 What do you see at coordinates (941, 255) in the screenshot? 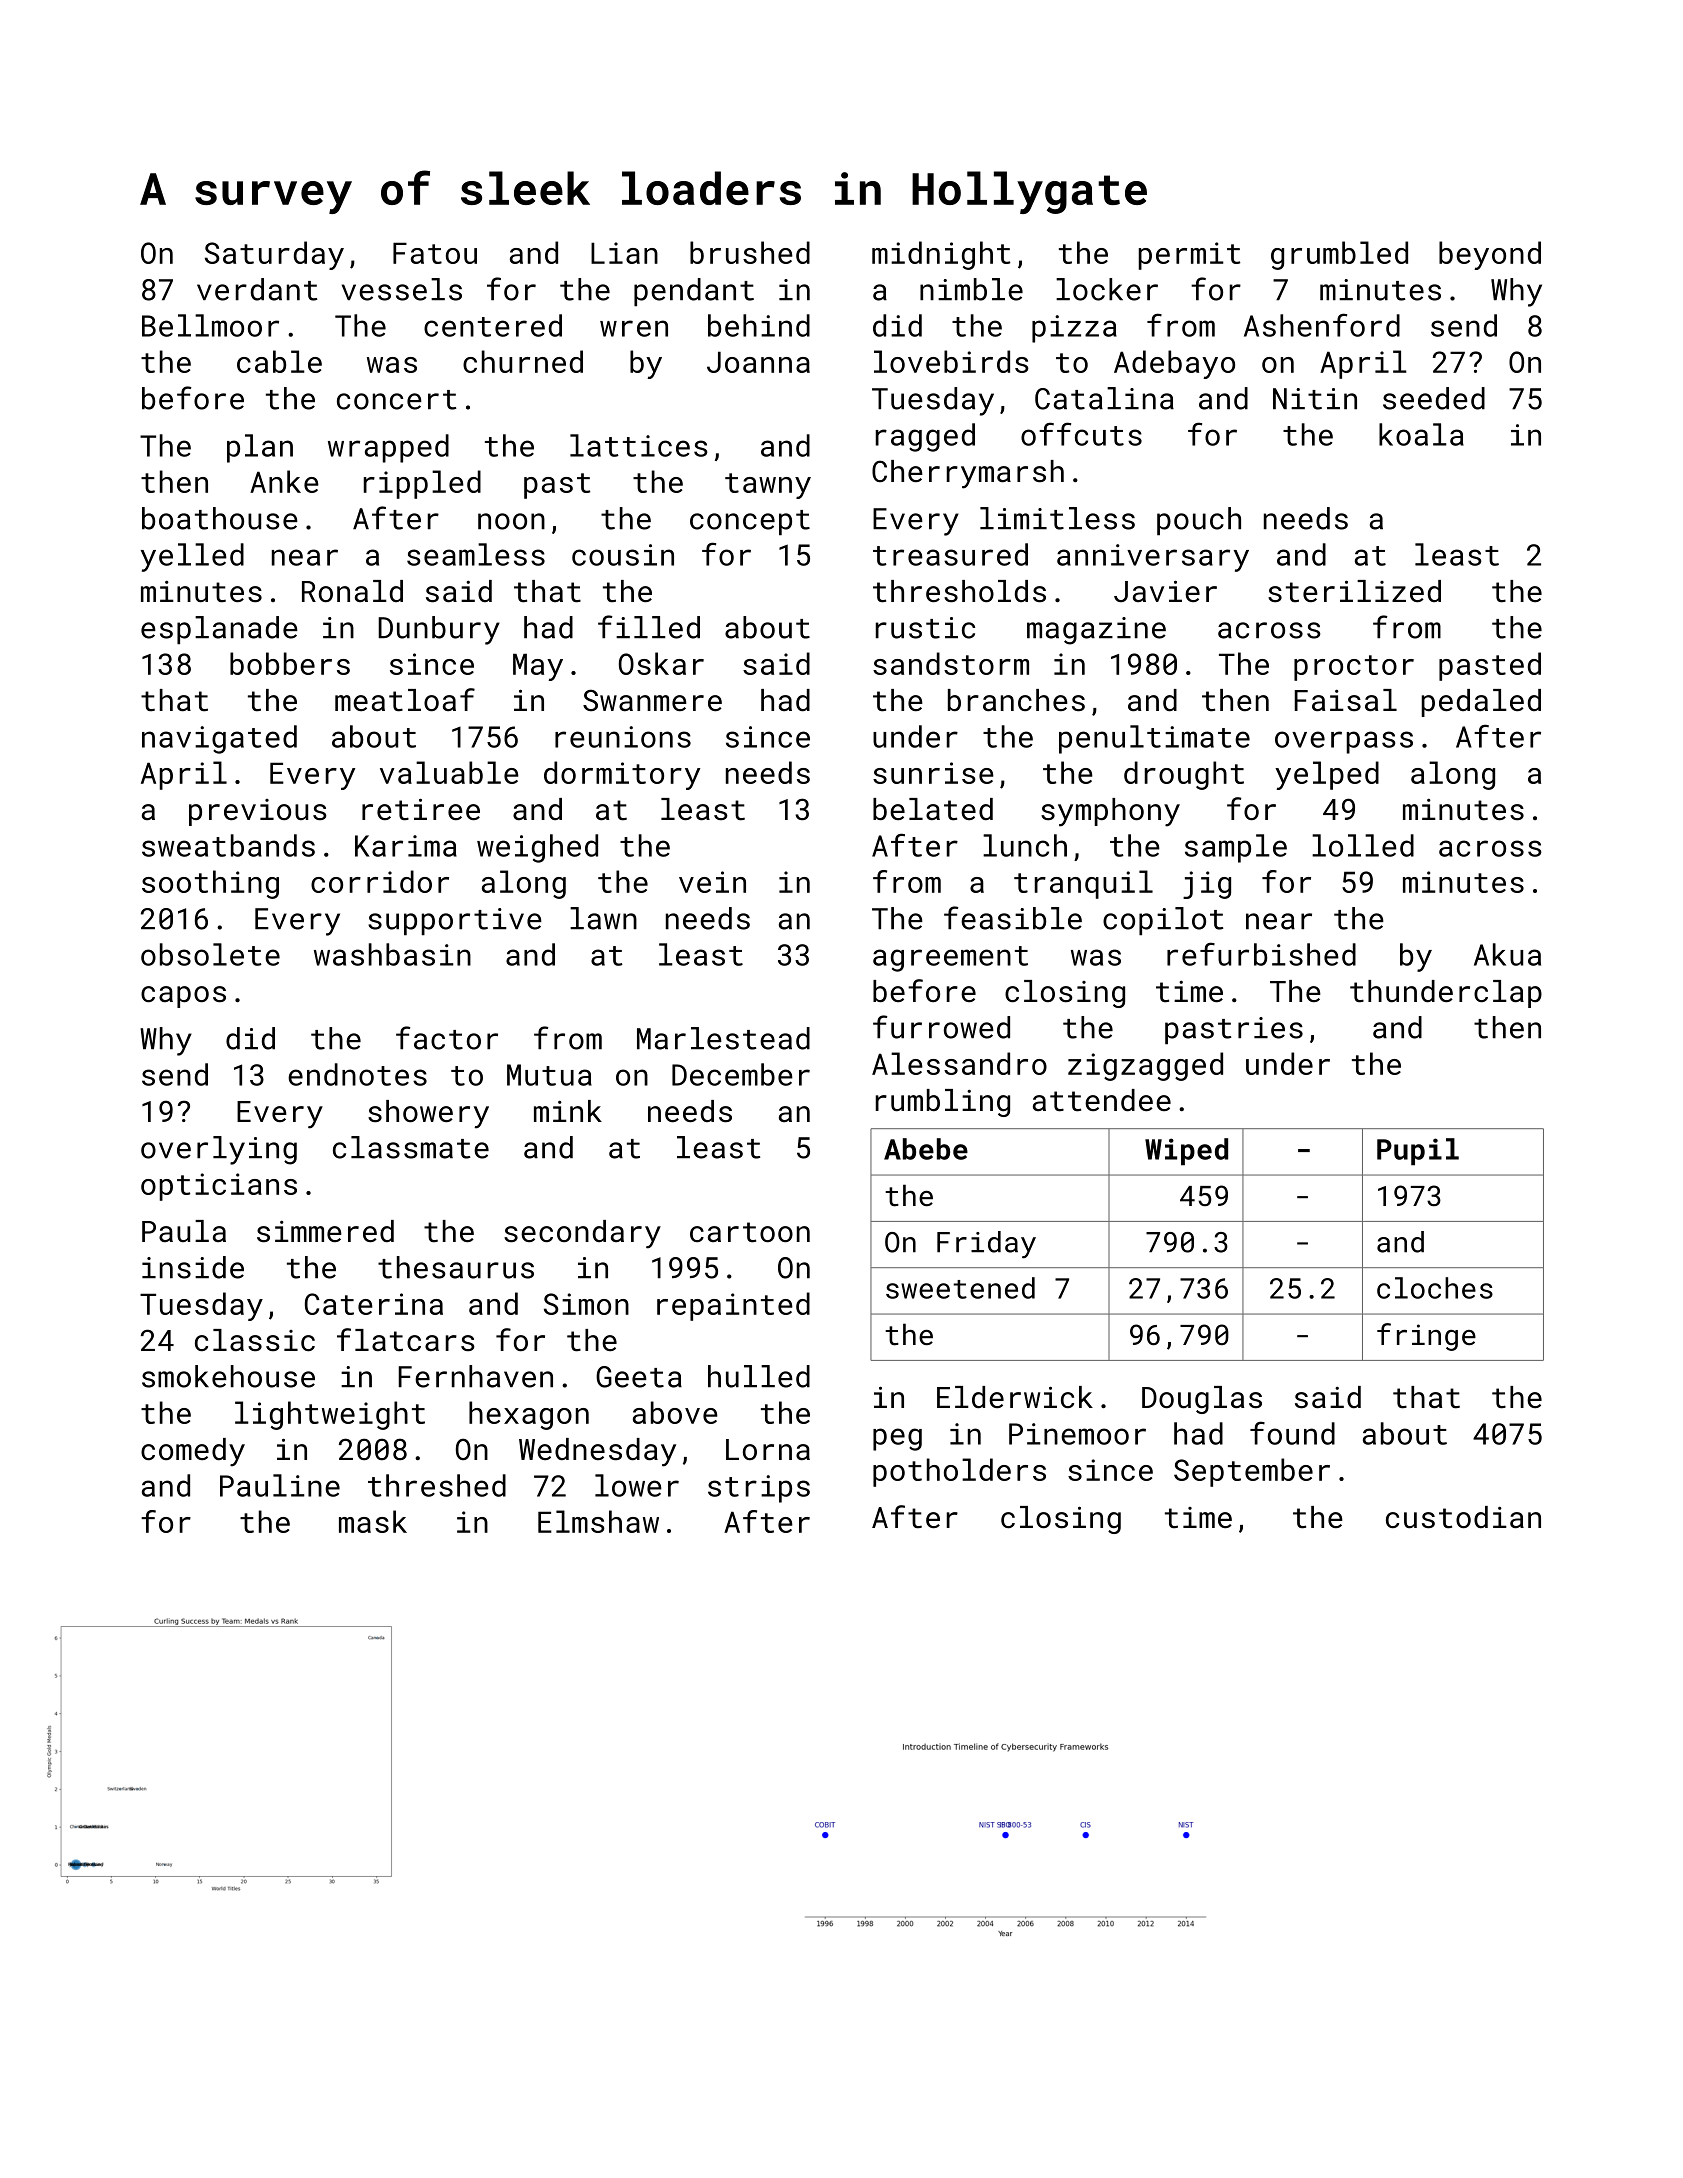
I see `midnight` at bounding box center [941, 255].
